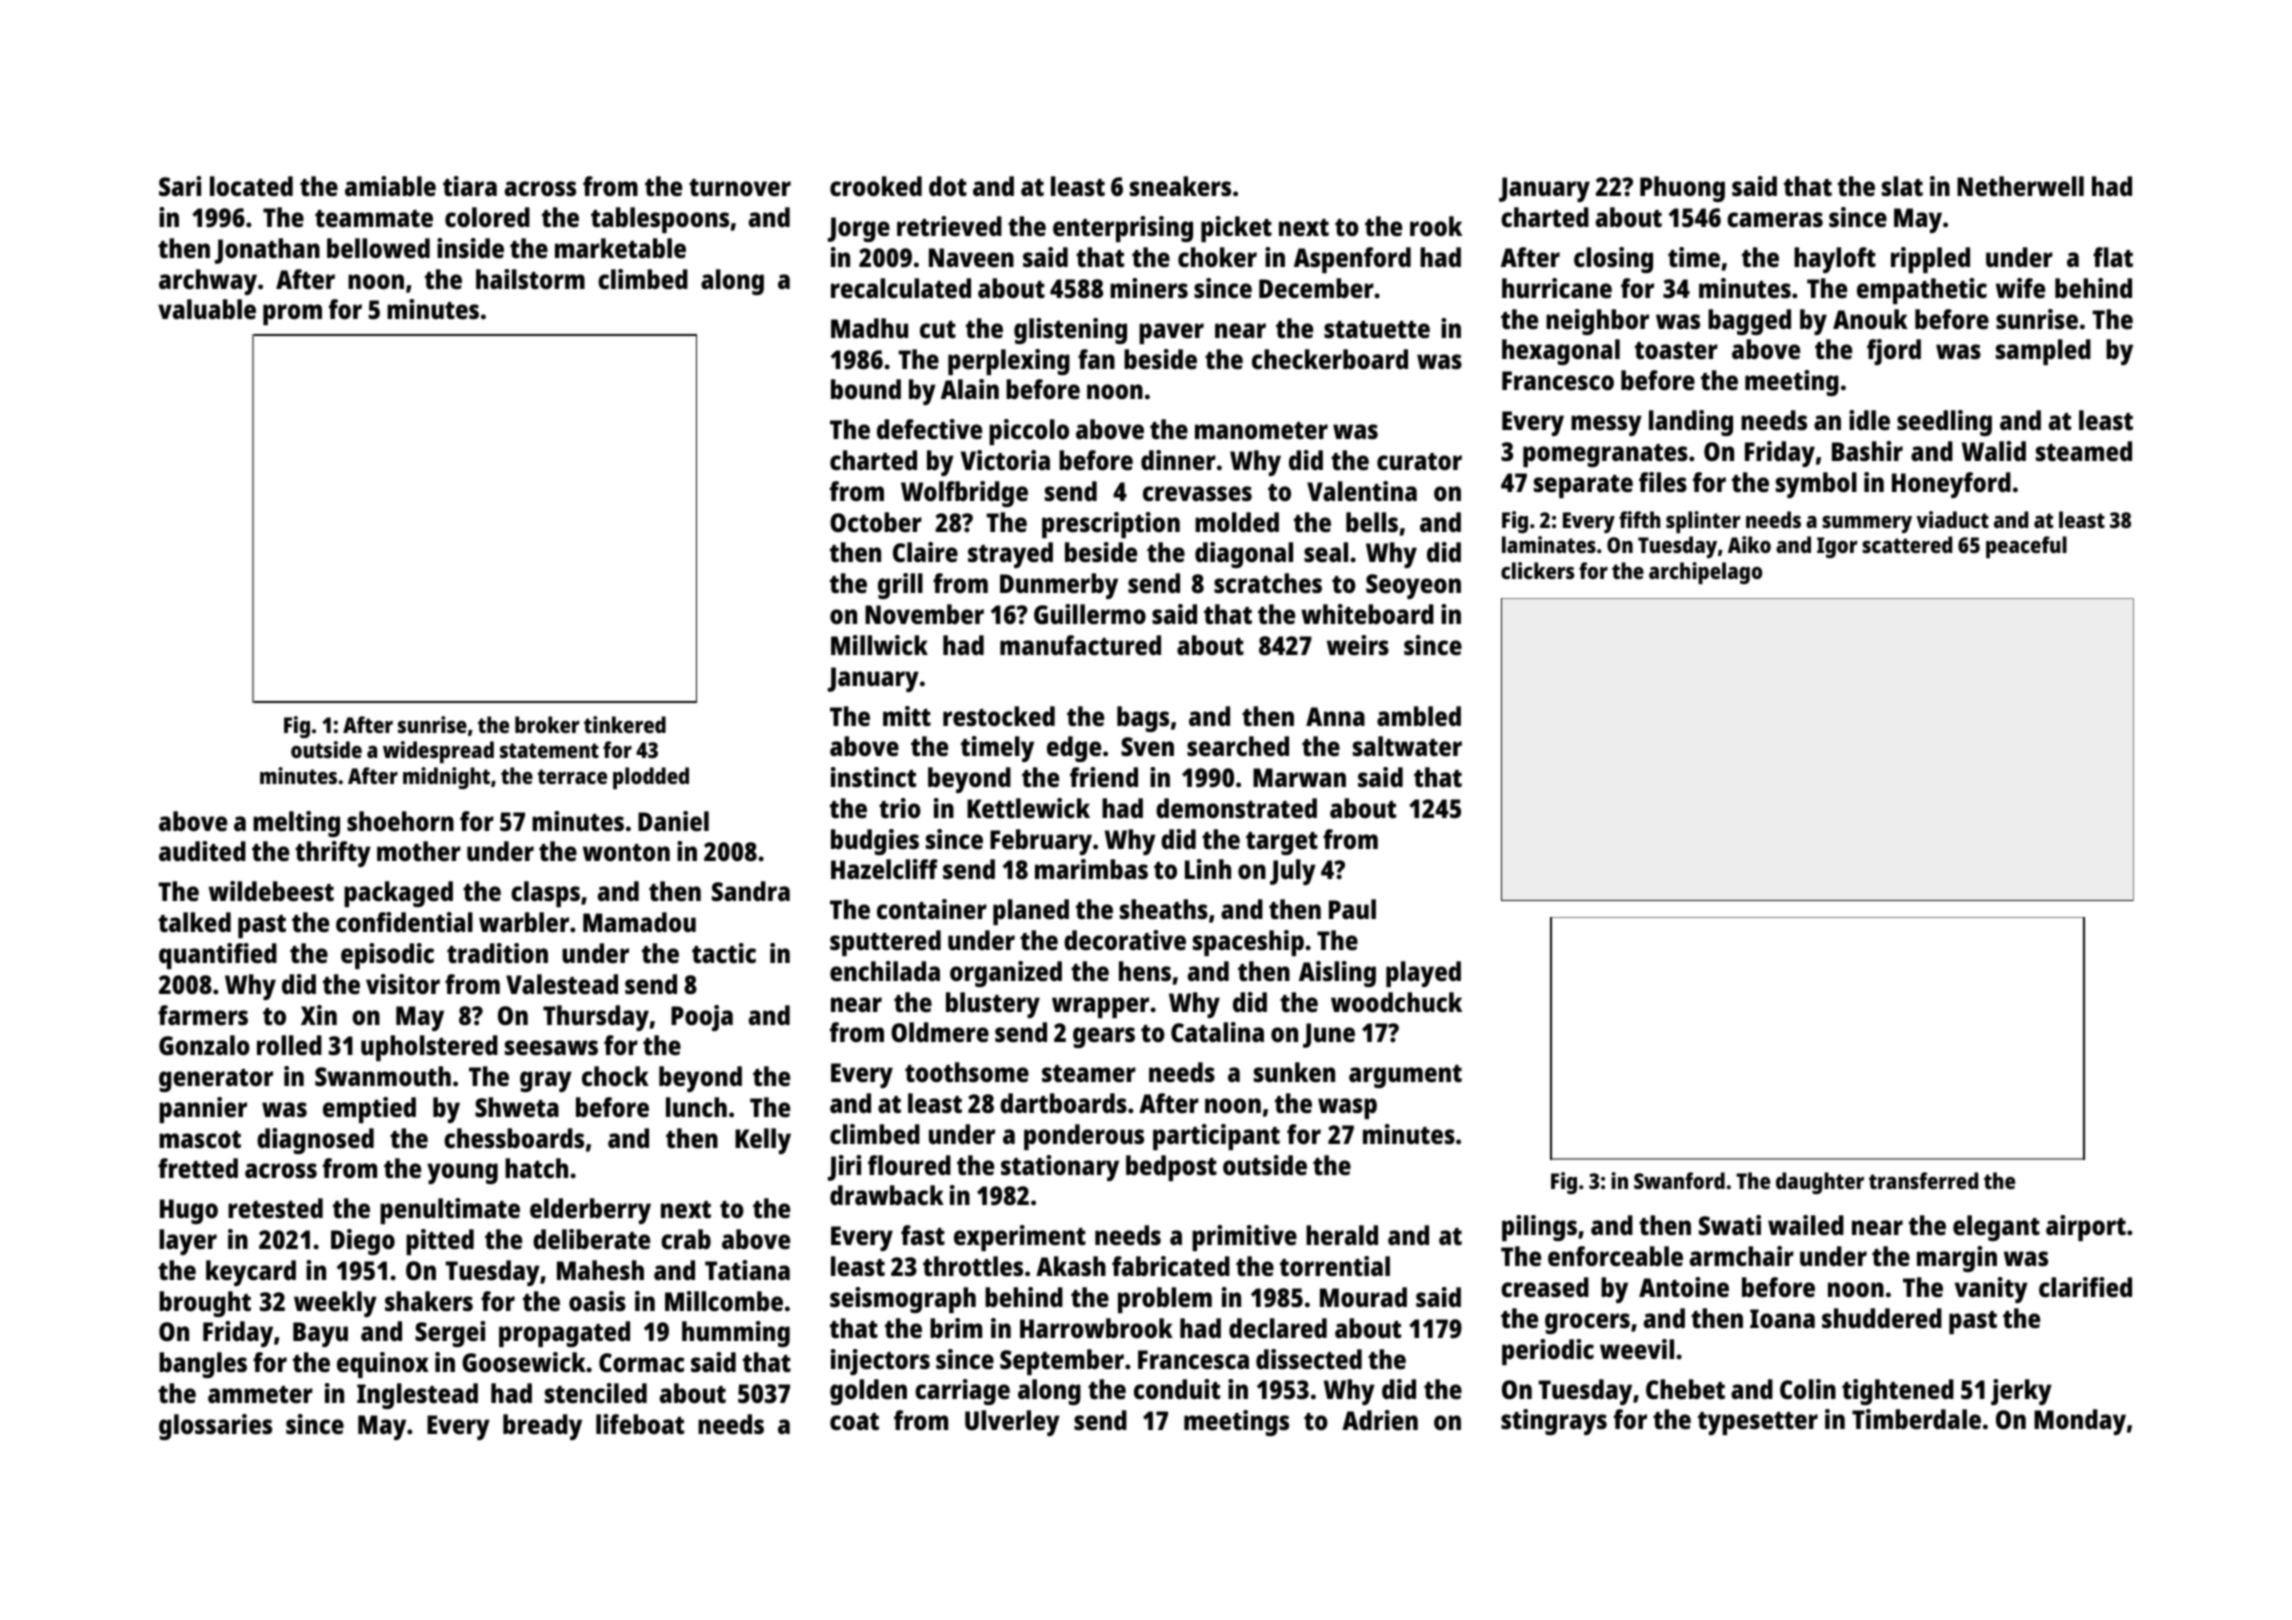 The height and width of the screenshot is (1620, 2292). I want to click on ponderous, so click(1084, 1137).
